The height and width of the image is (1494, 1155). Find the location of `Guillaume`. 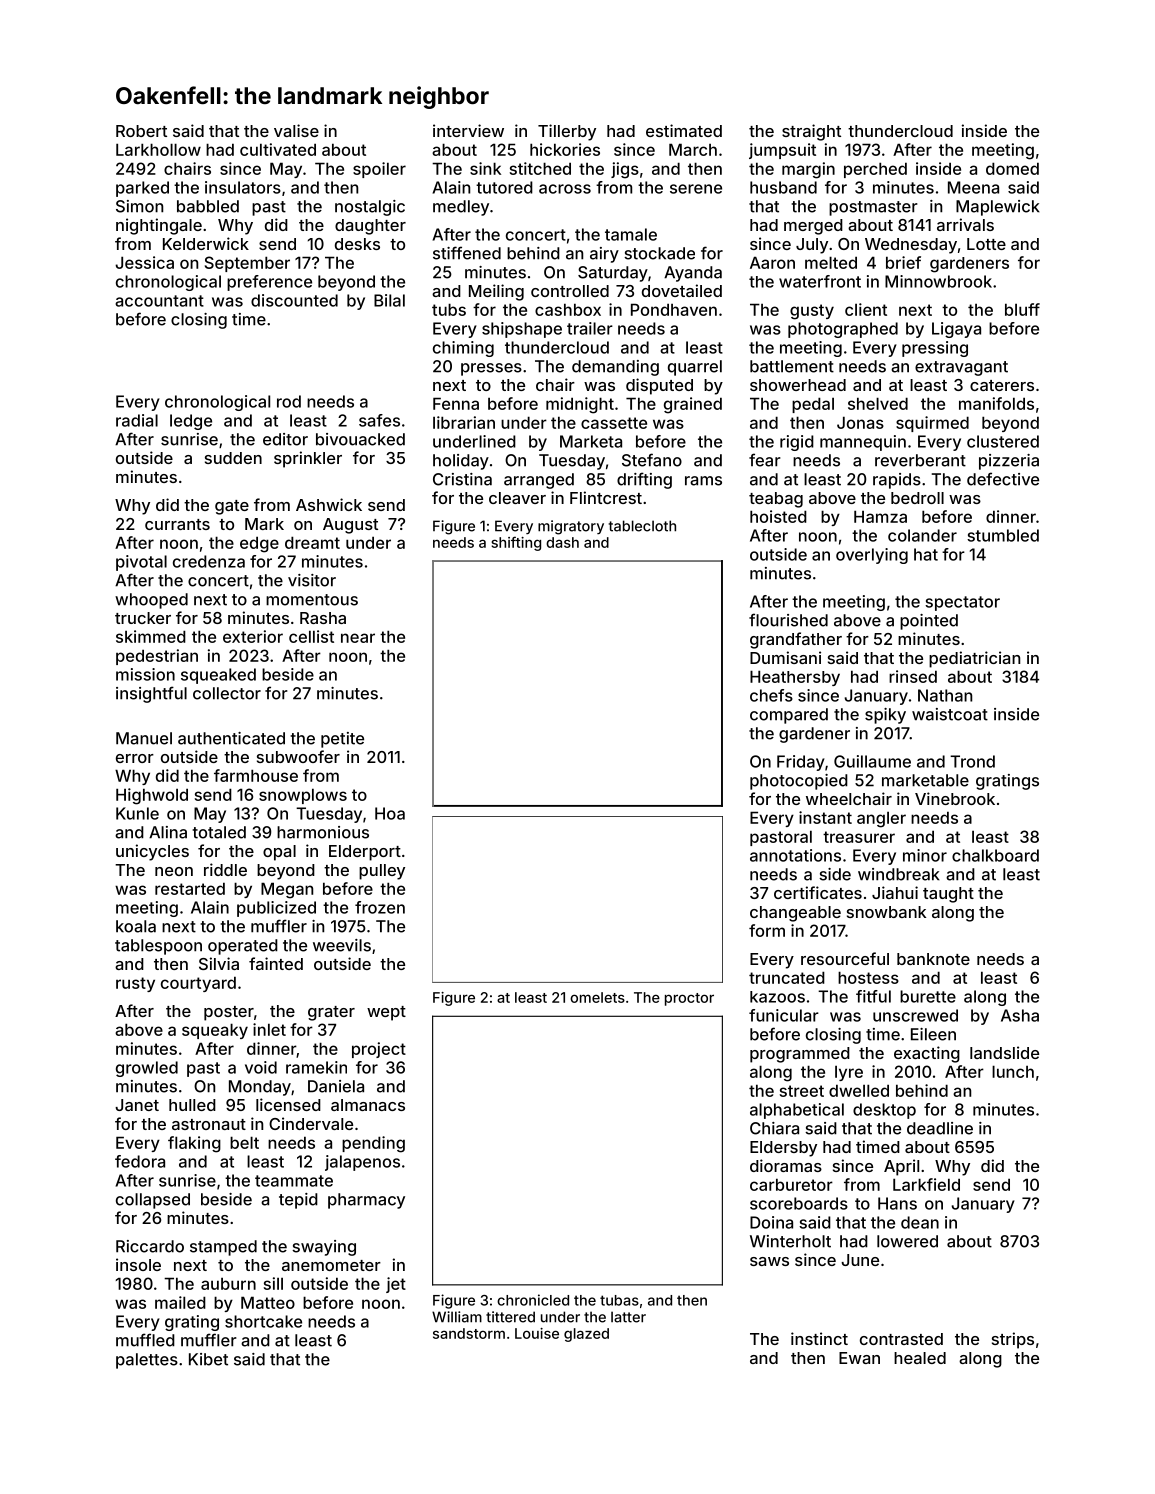

Guillaume is located at coordinates (872, 761).
